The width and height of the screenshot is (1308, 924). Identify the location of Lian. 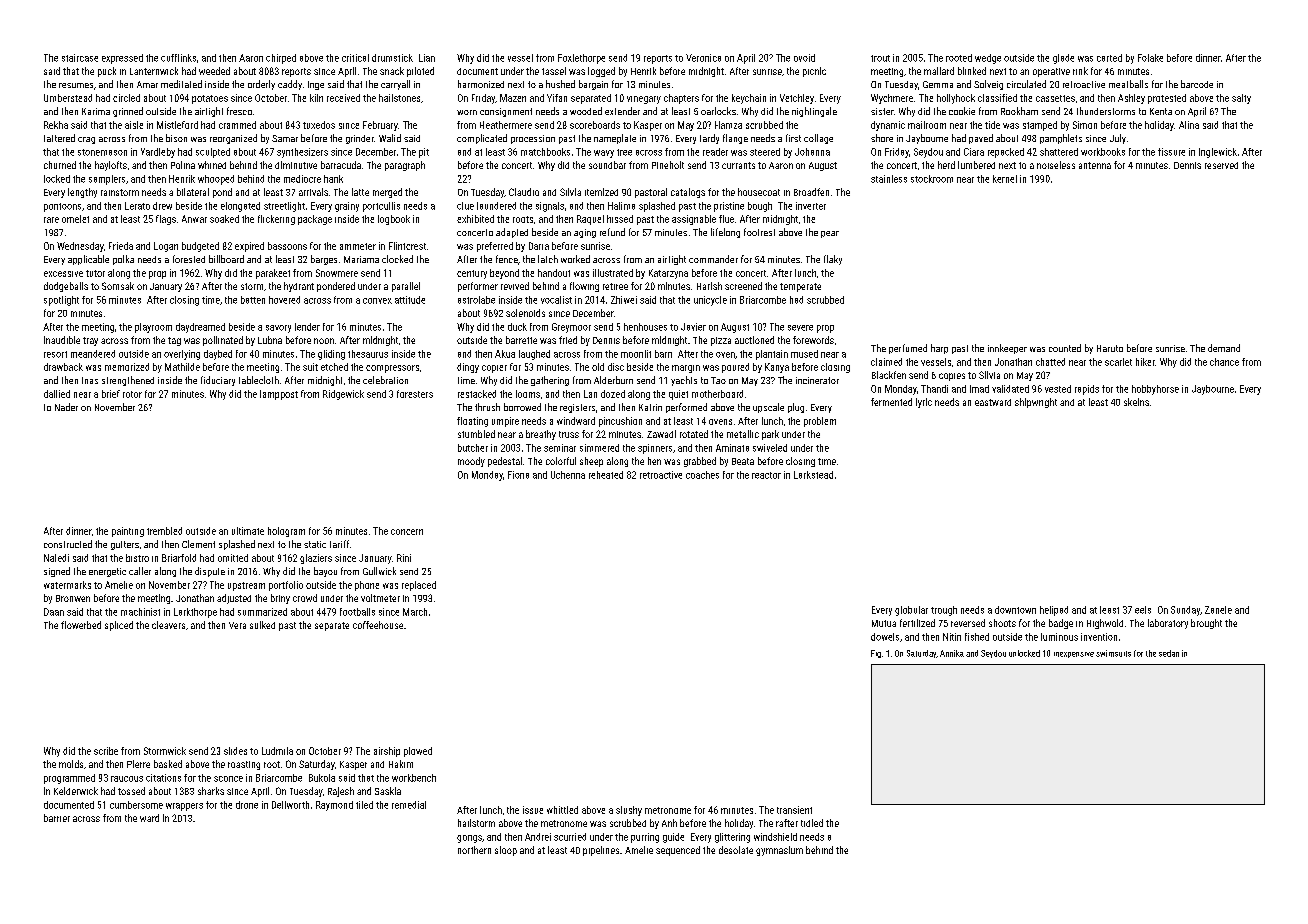
(427, 58).
